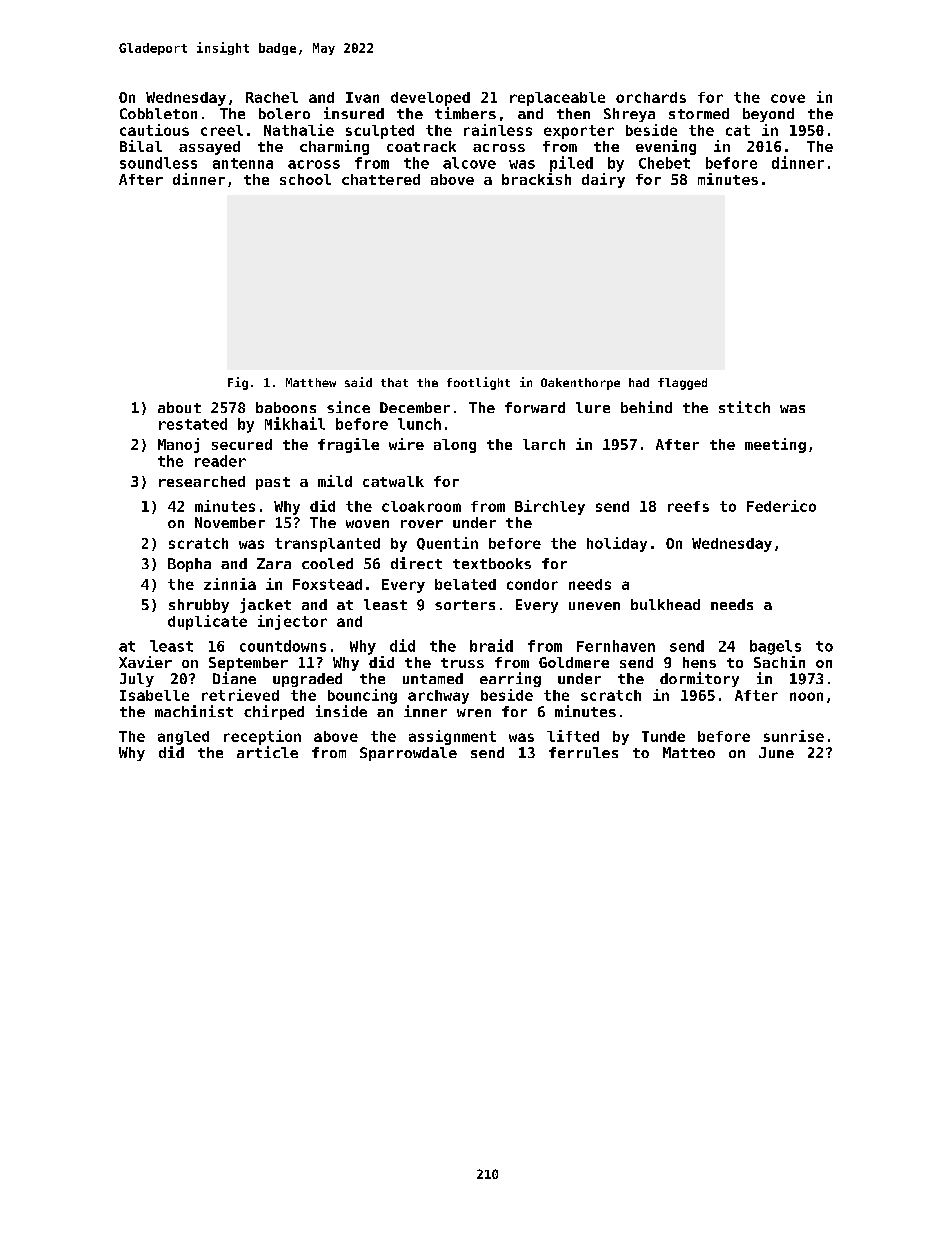  What do you see at coordinates (421, 506) in the screenshot?
I see `cloakroom` at bounding box center [421, 506].
